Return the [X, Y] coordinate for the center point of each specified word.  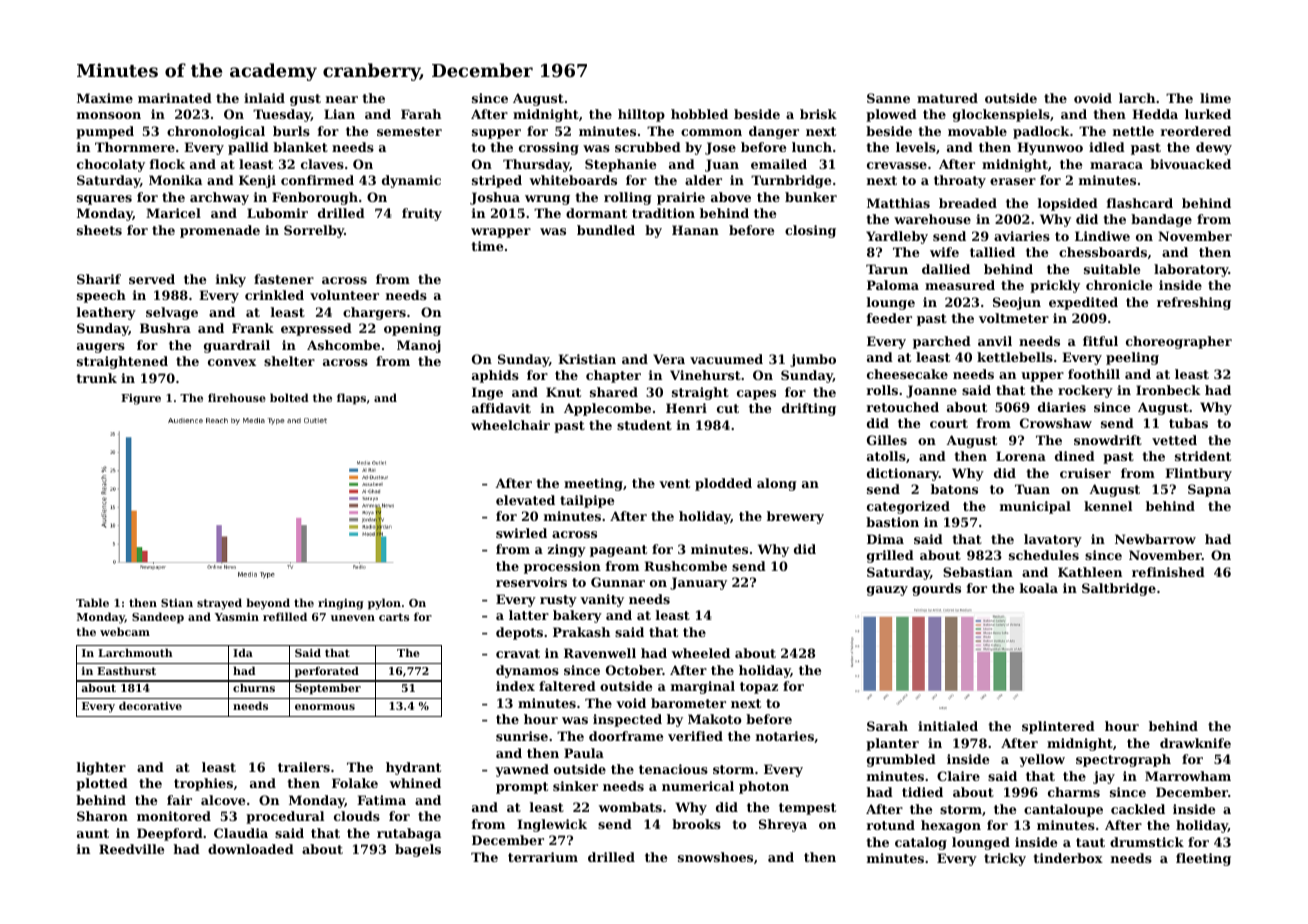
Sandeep [158, 618]
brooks [696, 824]
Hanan [695, 230]
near [342, 99]
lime [1215, 98]
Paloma [893, 285]
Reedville [131, 849]
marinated [175, 98]
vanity [602, 600]
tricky [1005, 859]
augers [101, 348]
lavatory [1053, 540]
